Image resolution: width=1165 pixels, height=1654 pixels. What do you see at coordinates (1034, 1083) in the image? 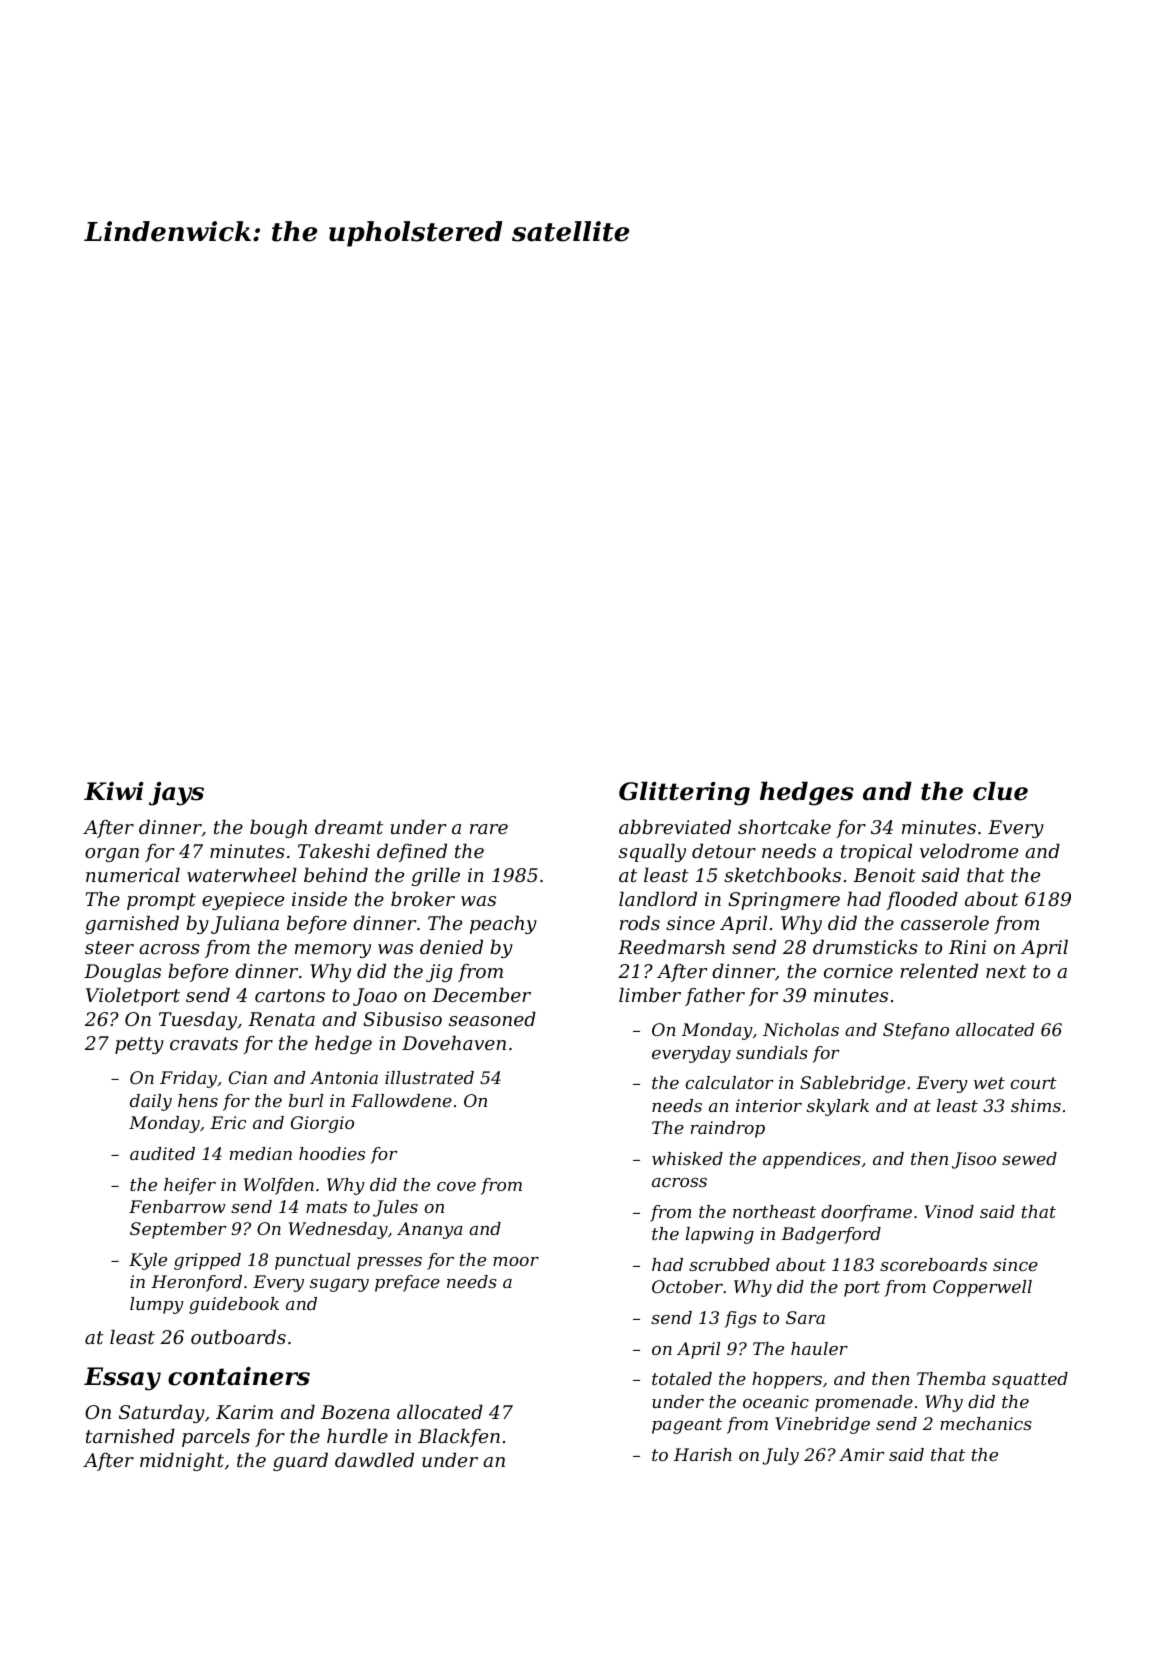
I see `court` at bounding box center [1034, 1083].
